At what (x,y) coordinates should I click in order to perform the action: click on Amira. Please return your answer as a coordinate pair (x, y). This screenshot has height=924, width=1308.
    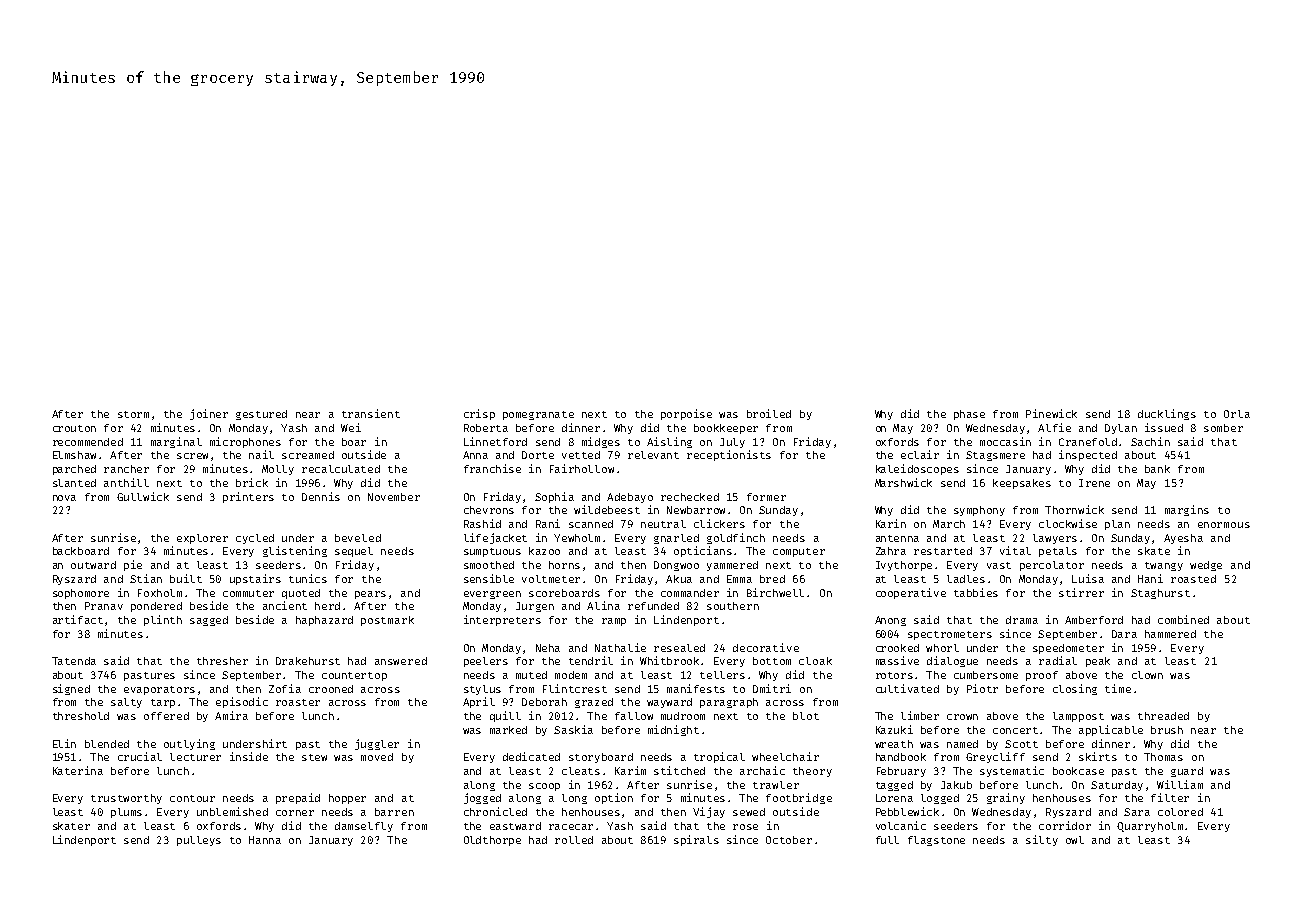
    Looking at the image, I should click on (231, 715).
